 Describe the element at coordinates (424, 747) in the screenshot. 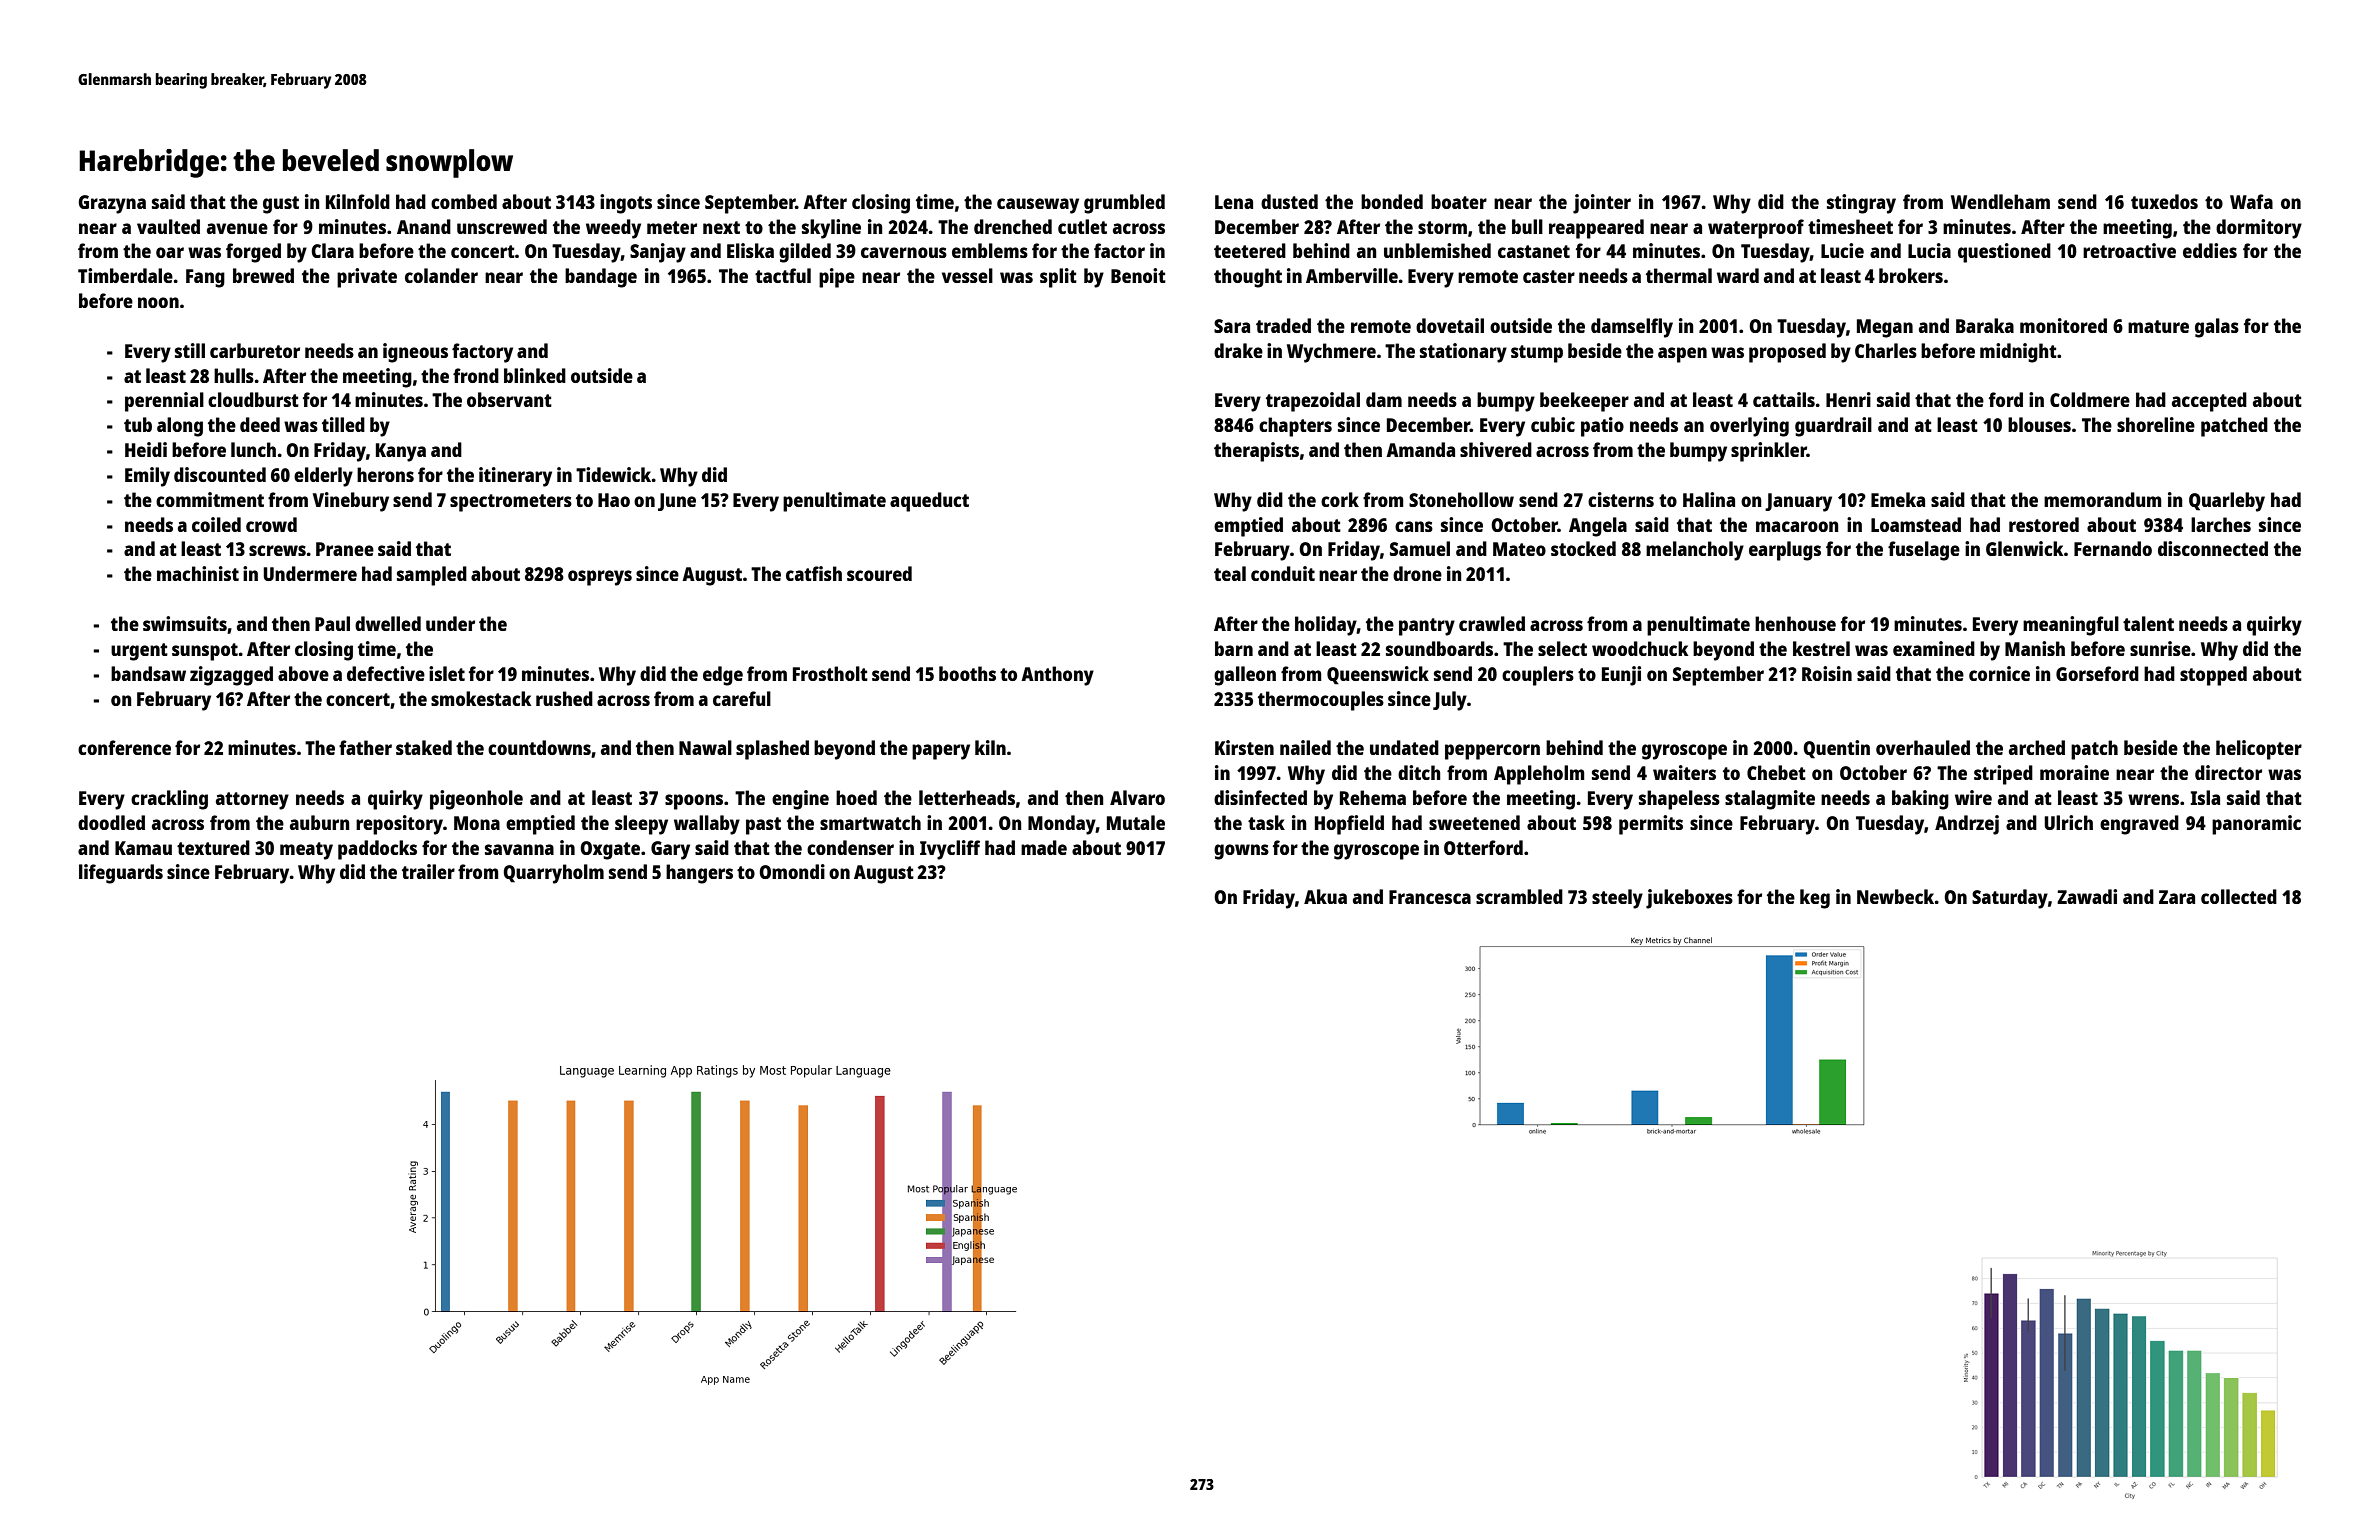

I see `staked` at that location.
